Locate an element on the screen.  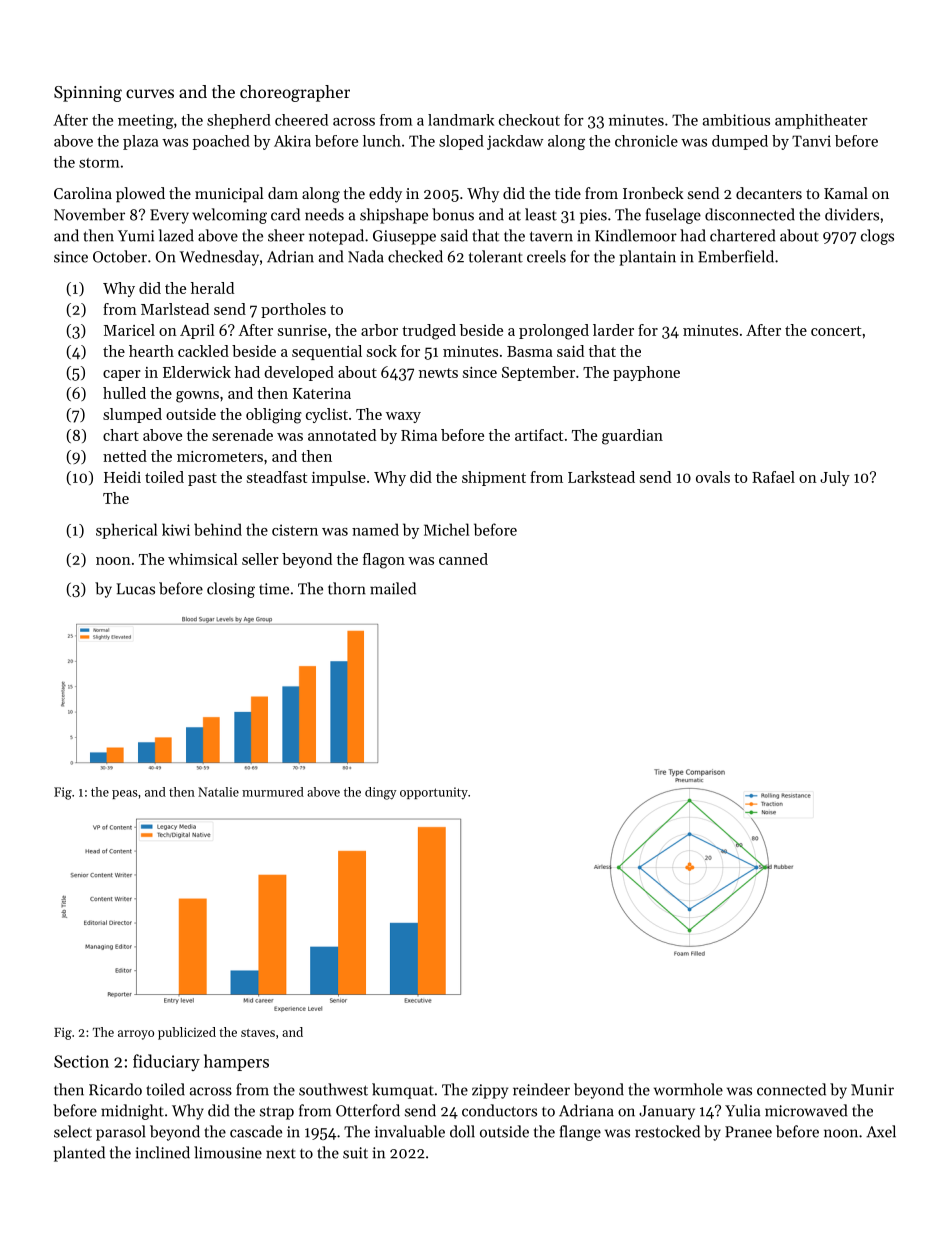
opportunity is located at coordinates (434, 793).
